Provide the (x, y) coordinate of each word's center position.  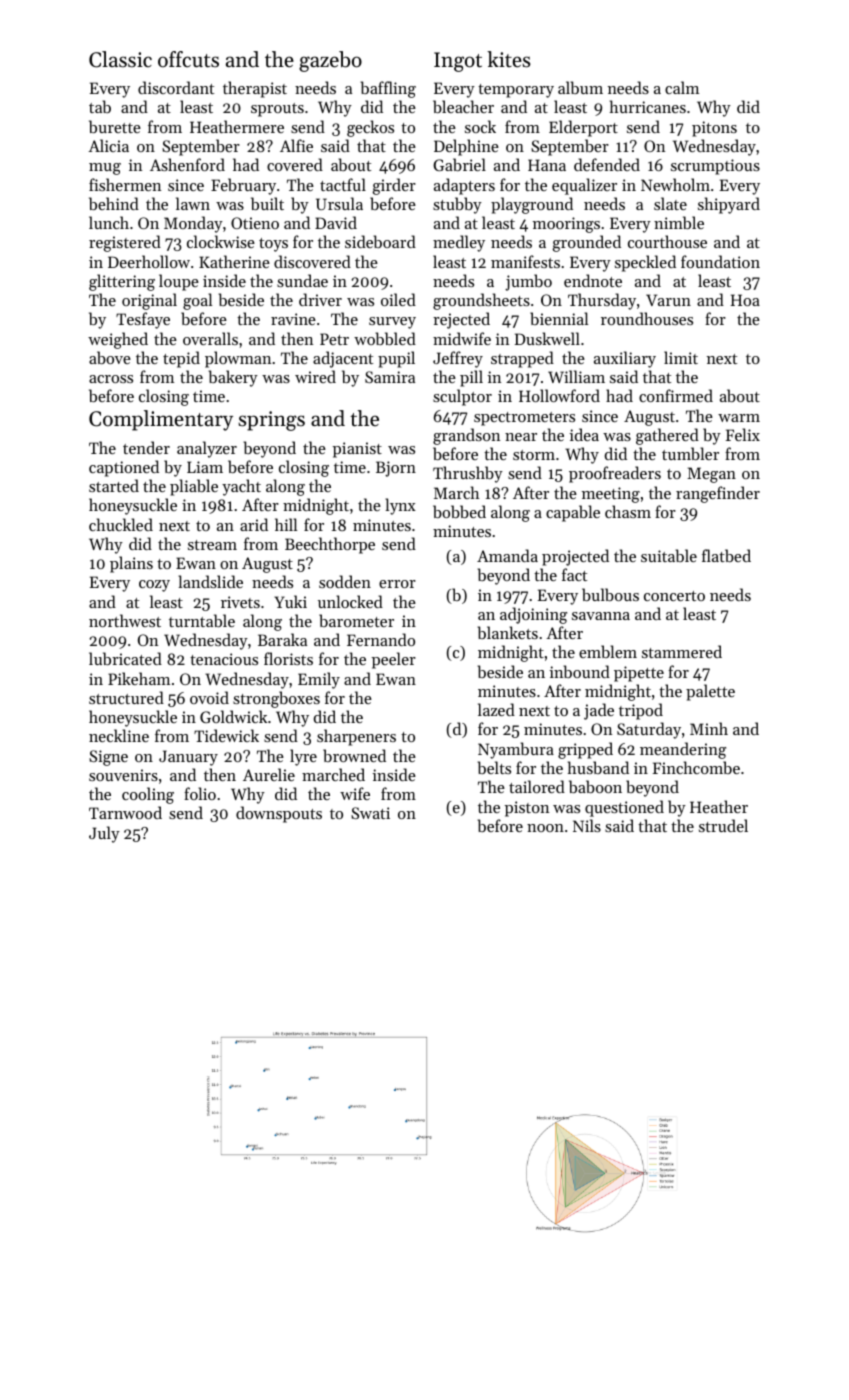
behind (114, 203)
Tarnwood (125, 812)
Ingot (458, 62)
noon (545, 828)
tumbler (690, 453)
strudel (723, 825)
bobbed (459, 511)
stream (212, 545)
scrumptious (715, 167)
